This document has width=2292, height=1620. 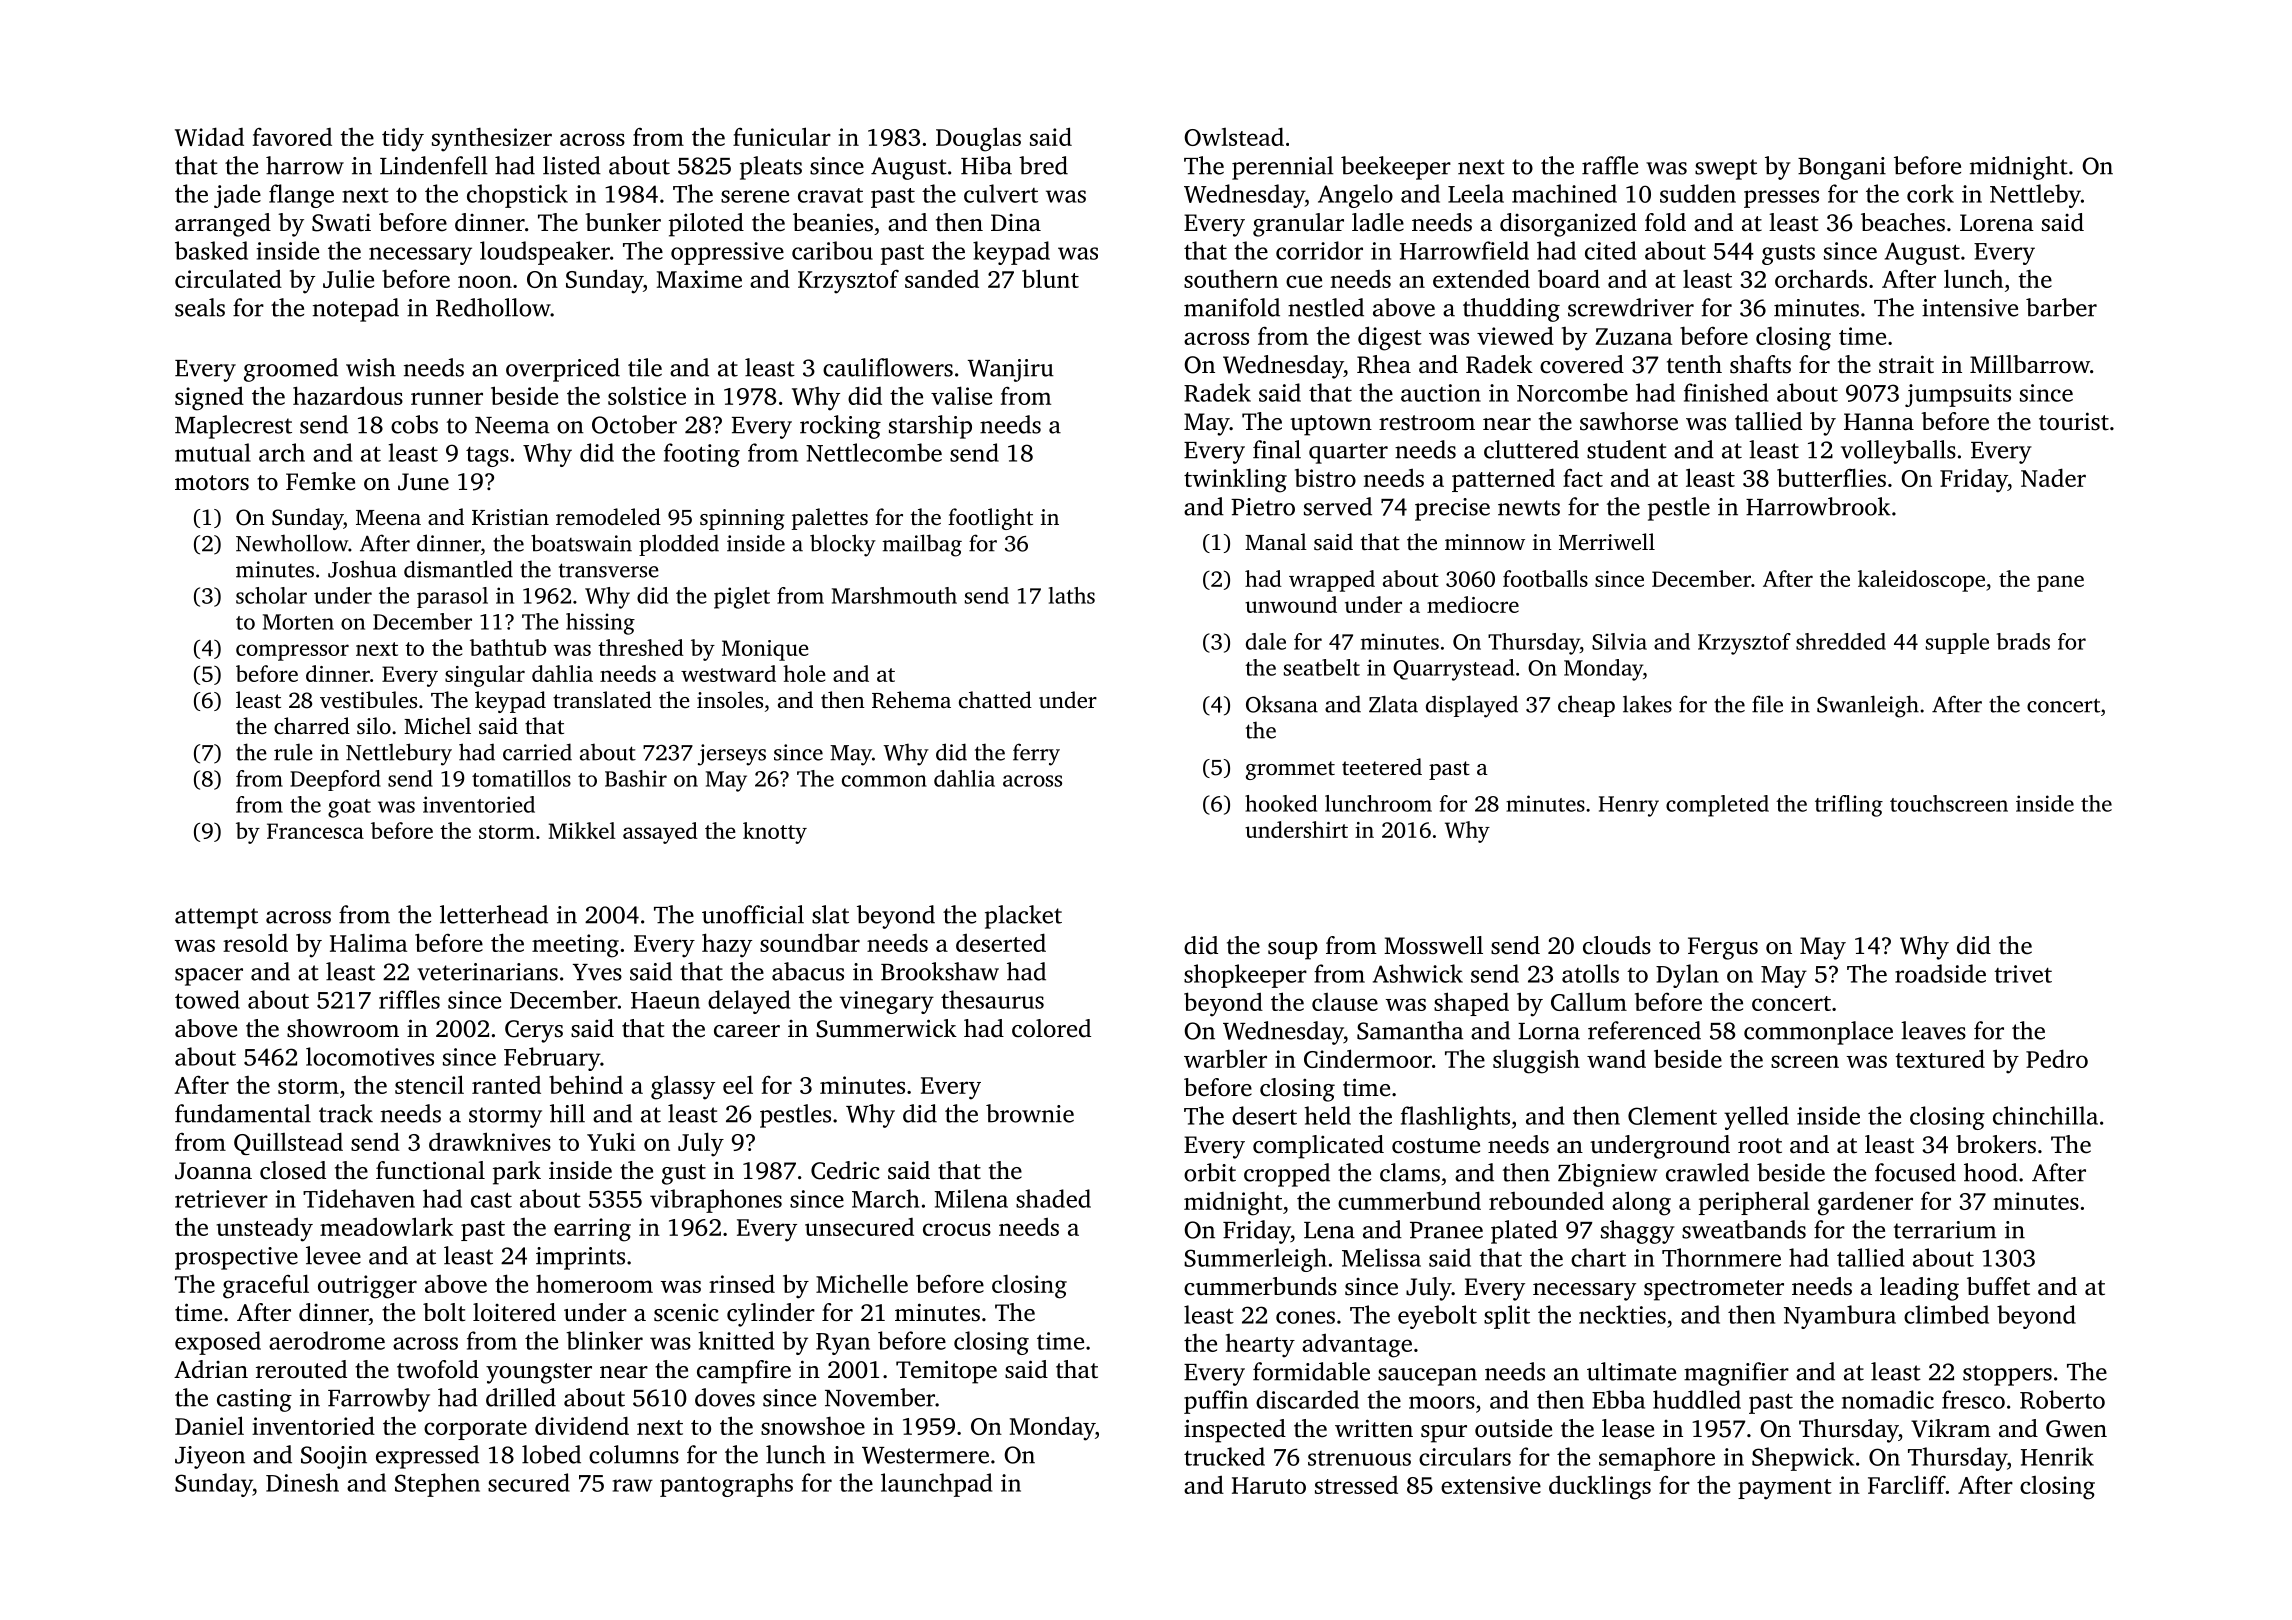 I want to click on brads, so click(x=2023, y=641).
